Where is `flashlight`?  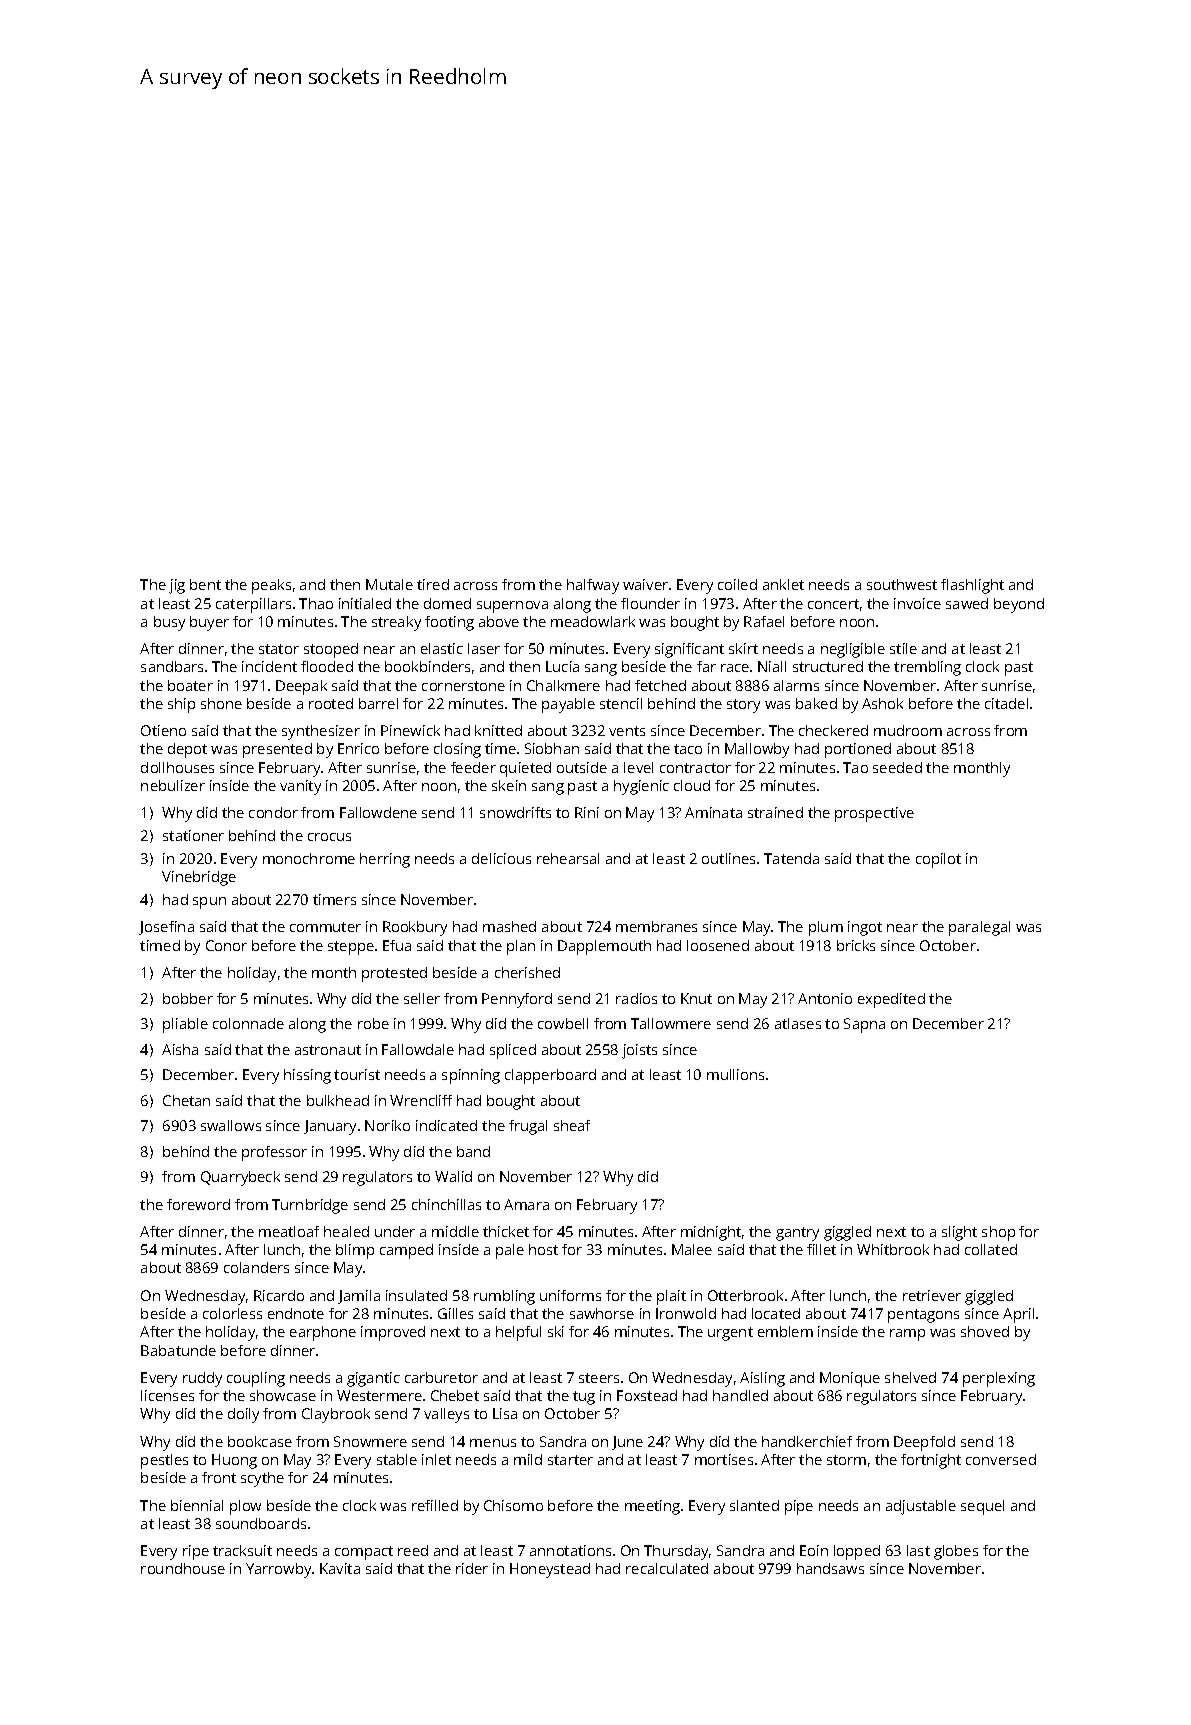 flashlight is located at coordinates (972, 586).
